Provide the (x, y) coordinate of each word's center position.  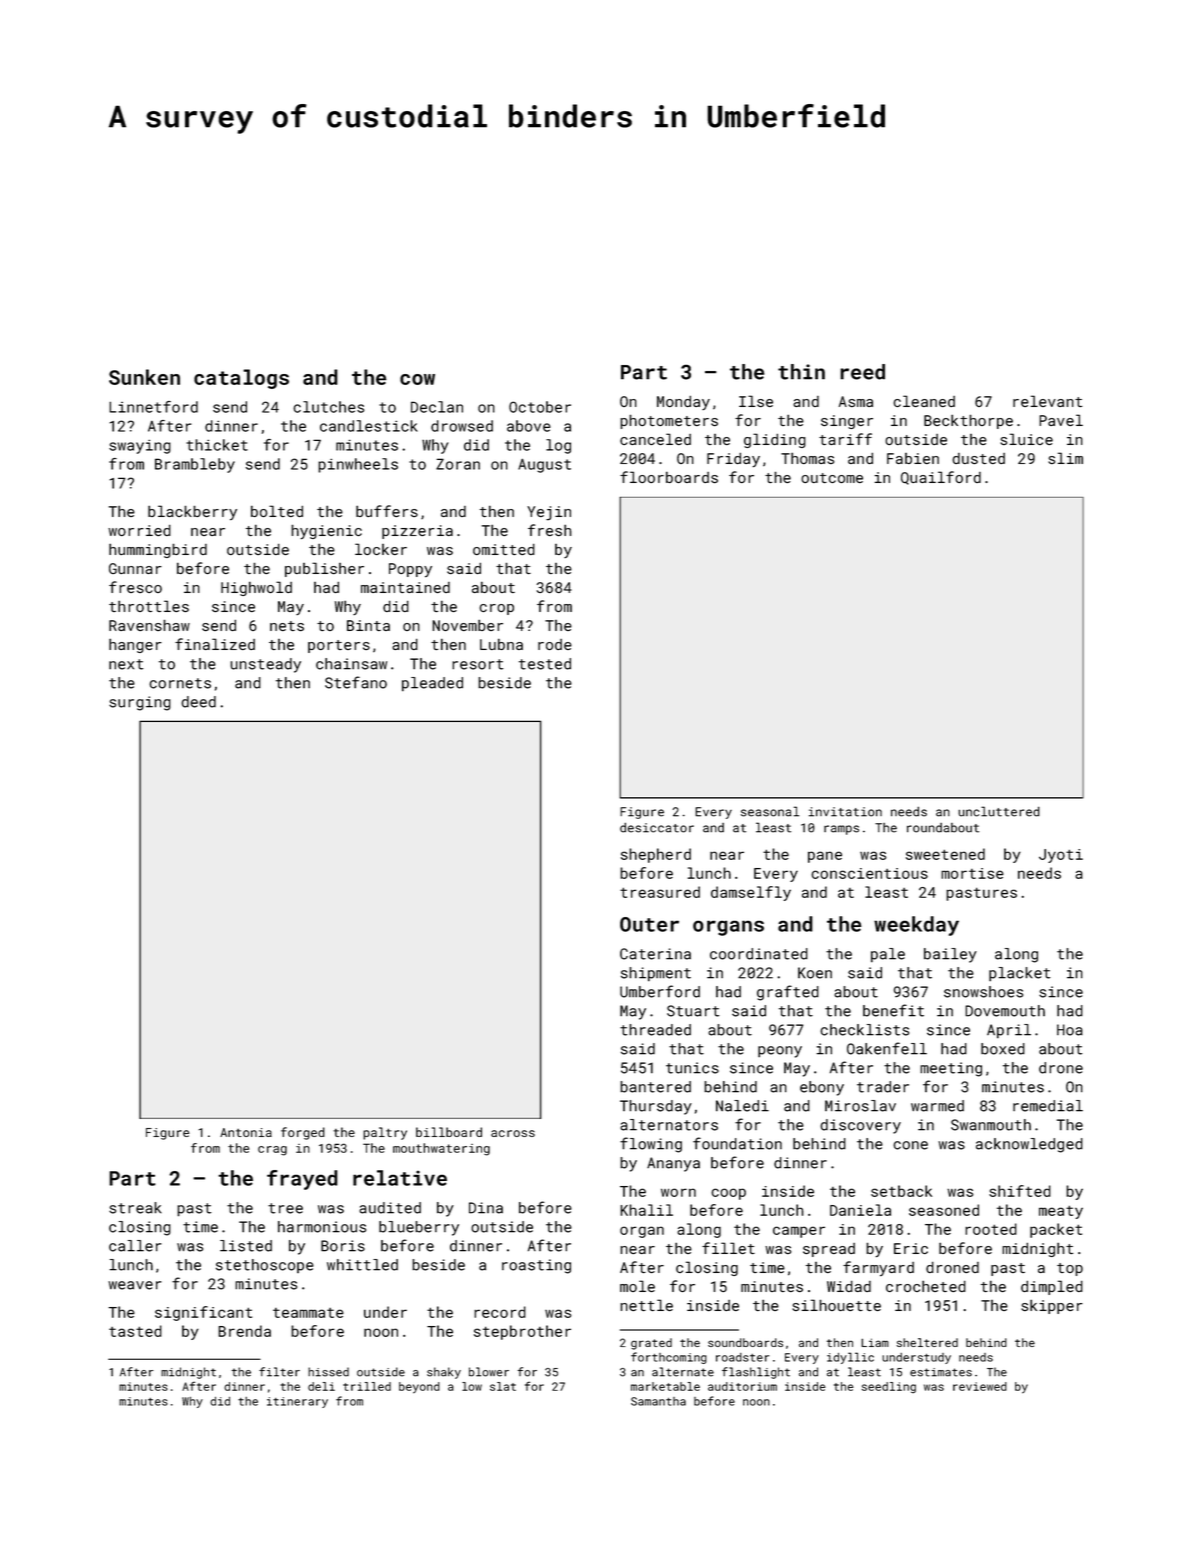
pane (825, 857)
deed (198, 702)
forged (303, 1133)
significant (203, 1313)
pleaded (432, 684)
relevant (1047, 401)
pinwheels (358, 465)
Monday (683, 402)
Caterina (655, 954)
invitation (845, 812)
